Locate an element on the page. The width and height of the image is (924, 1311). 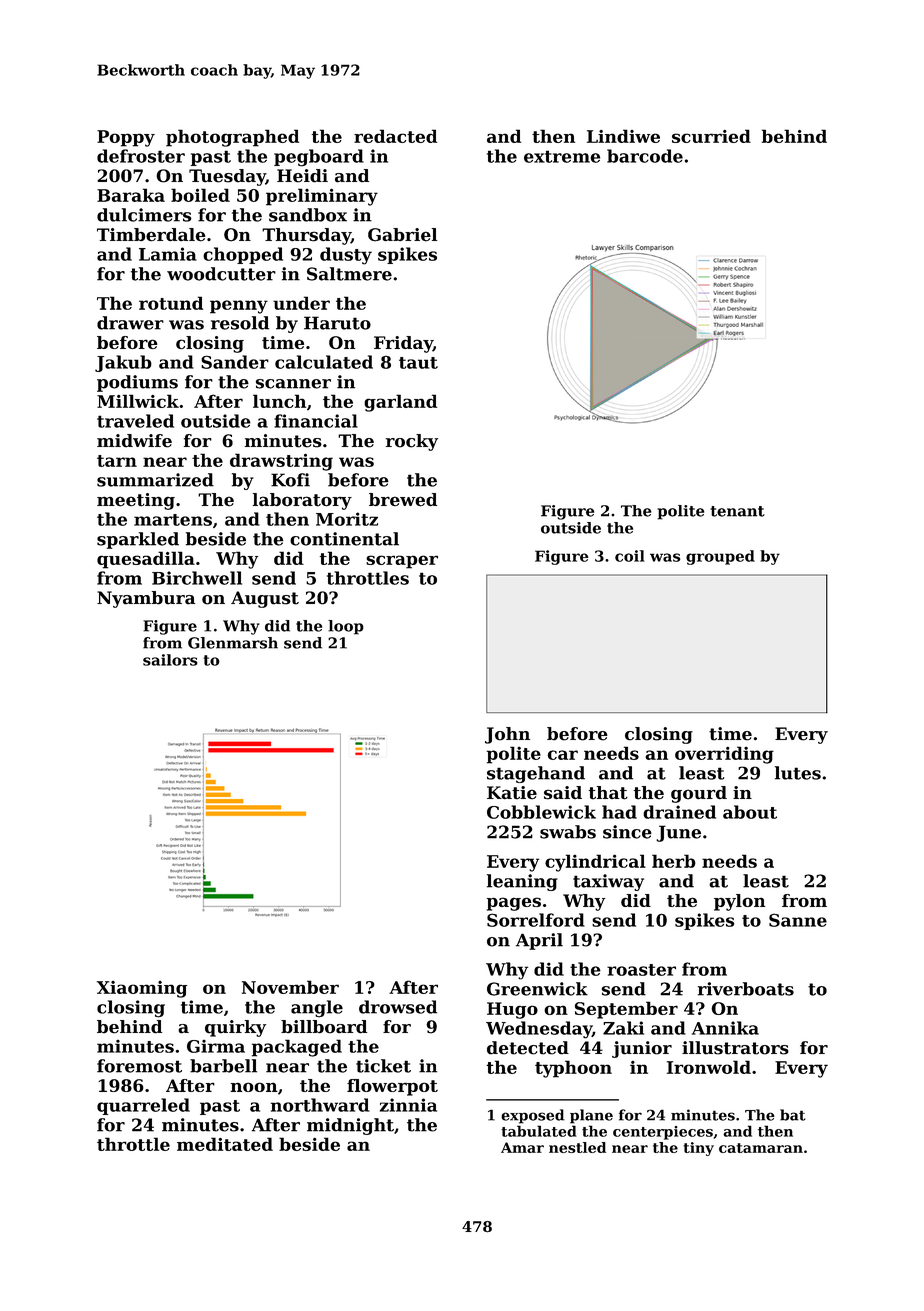
scraper is located at coordinates (402, 562).
